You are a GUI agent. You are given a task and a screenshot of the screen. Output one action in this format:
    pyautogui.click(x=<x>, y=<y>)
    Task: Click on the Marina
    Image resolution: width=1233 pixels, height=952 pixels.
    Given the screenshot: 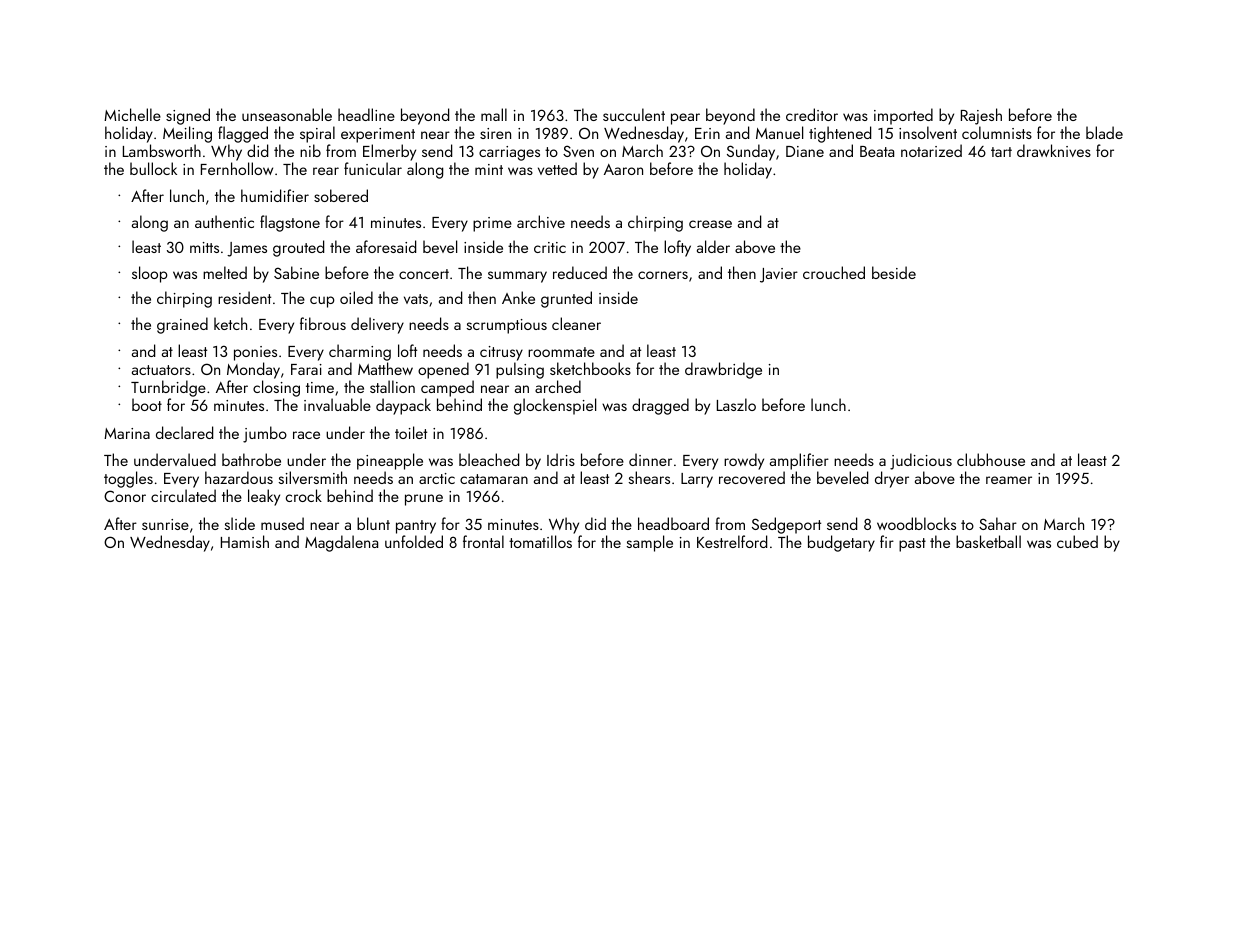 What is the action you would take?
    pyautogui.click(x=127, y=433)
